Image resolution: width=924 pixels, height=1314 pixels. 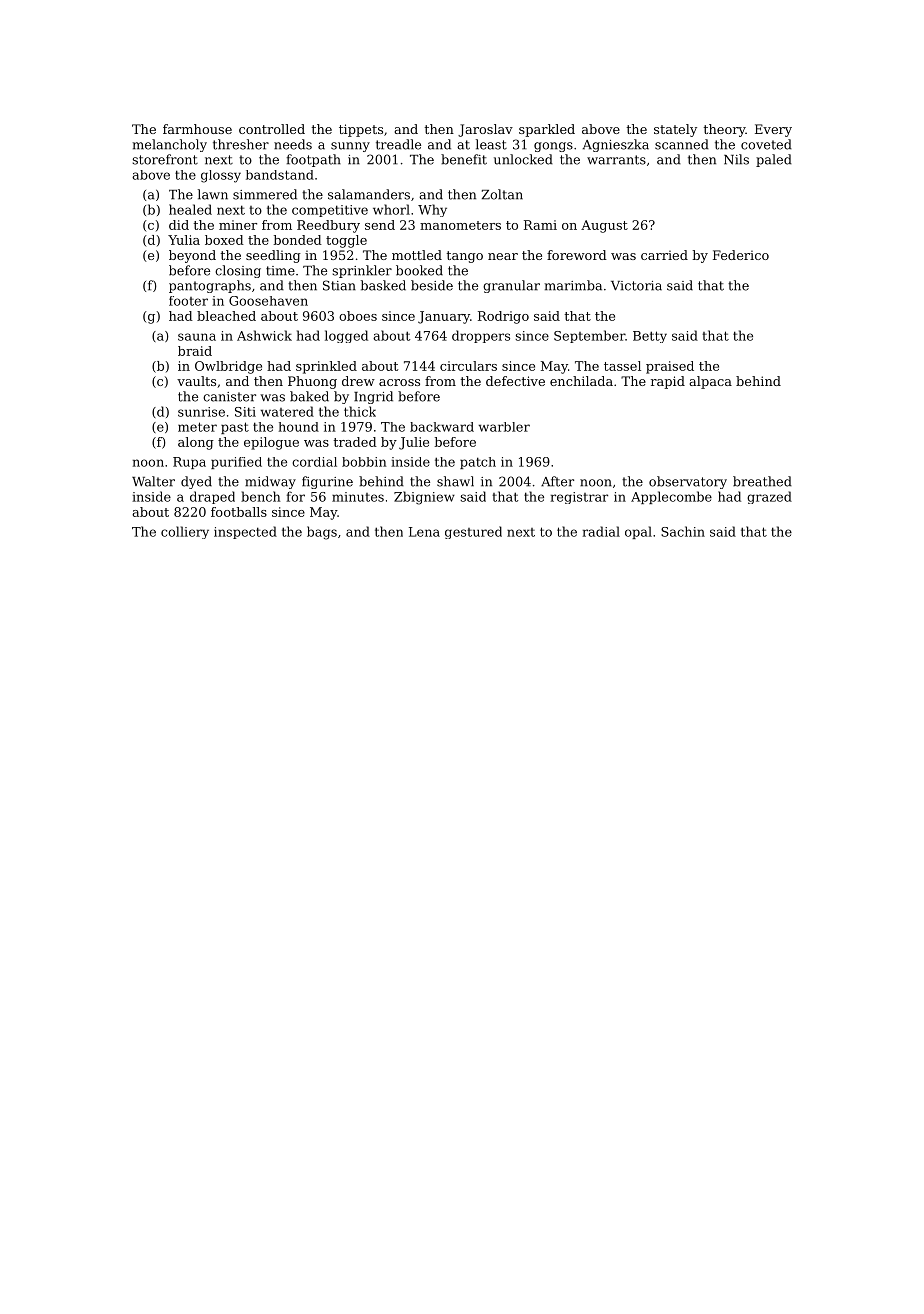 What do you see at coordinates (502, 194) in the document?
I see `Zoltan` at bounding box center [502, 194].
